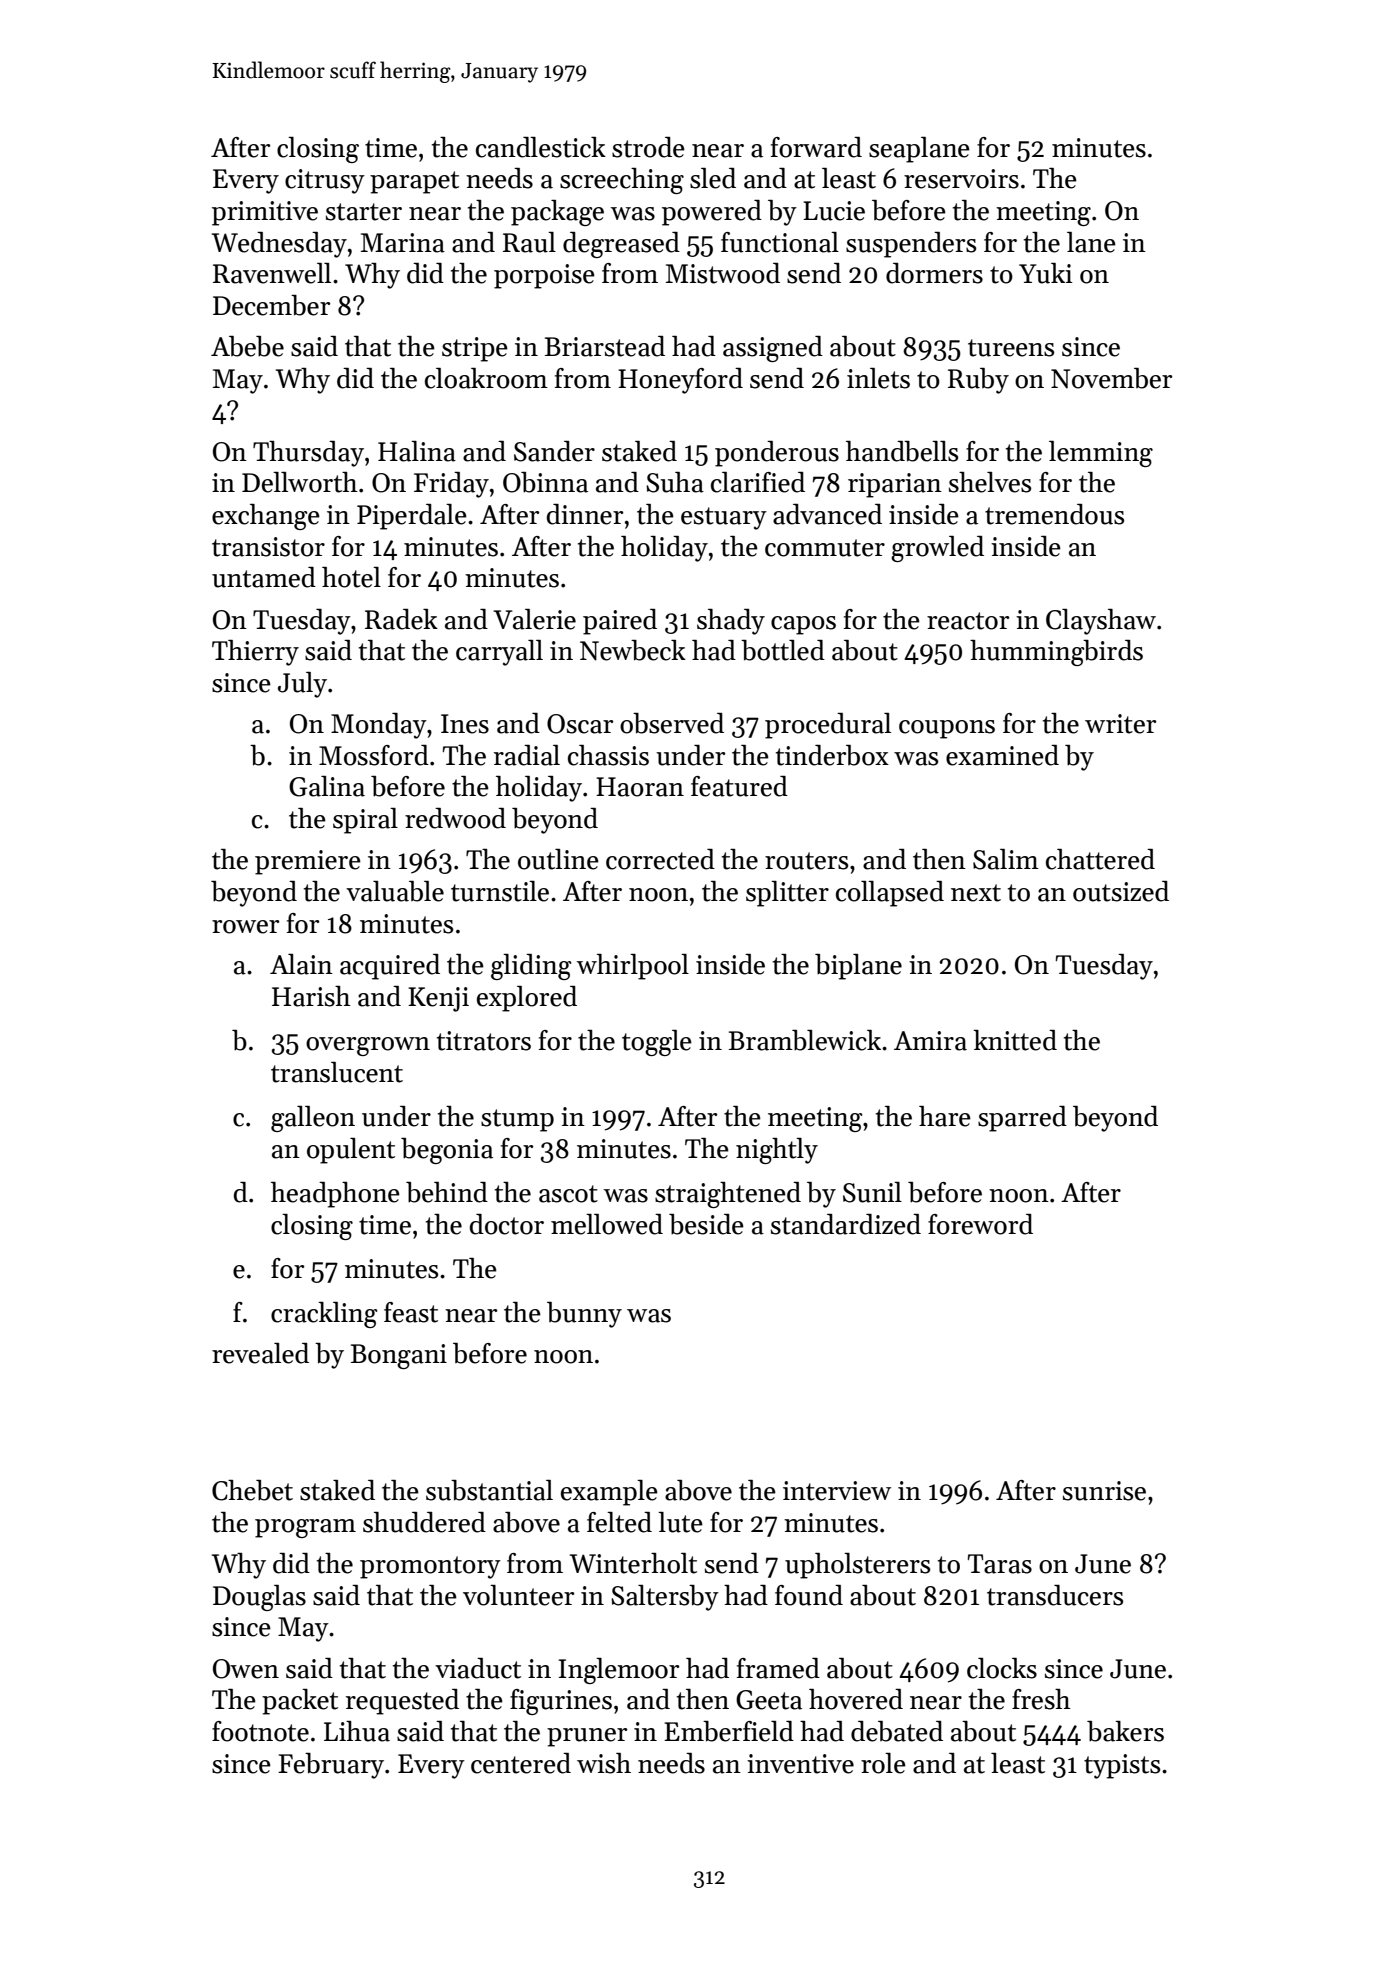  Describe the element at coordinates (1101, 622) in the image. I see `Clayshaw` at that location.
